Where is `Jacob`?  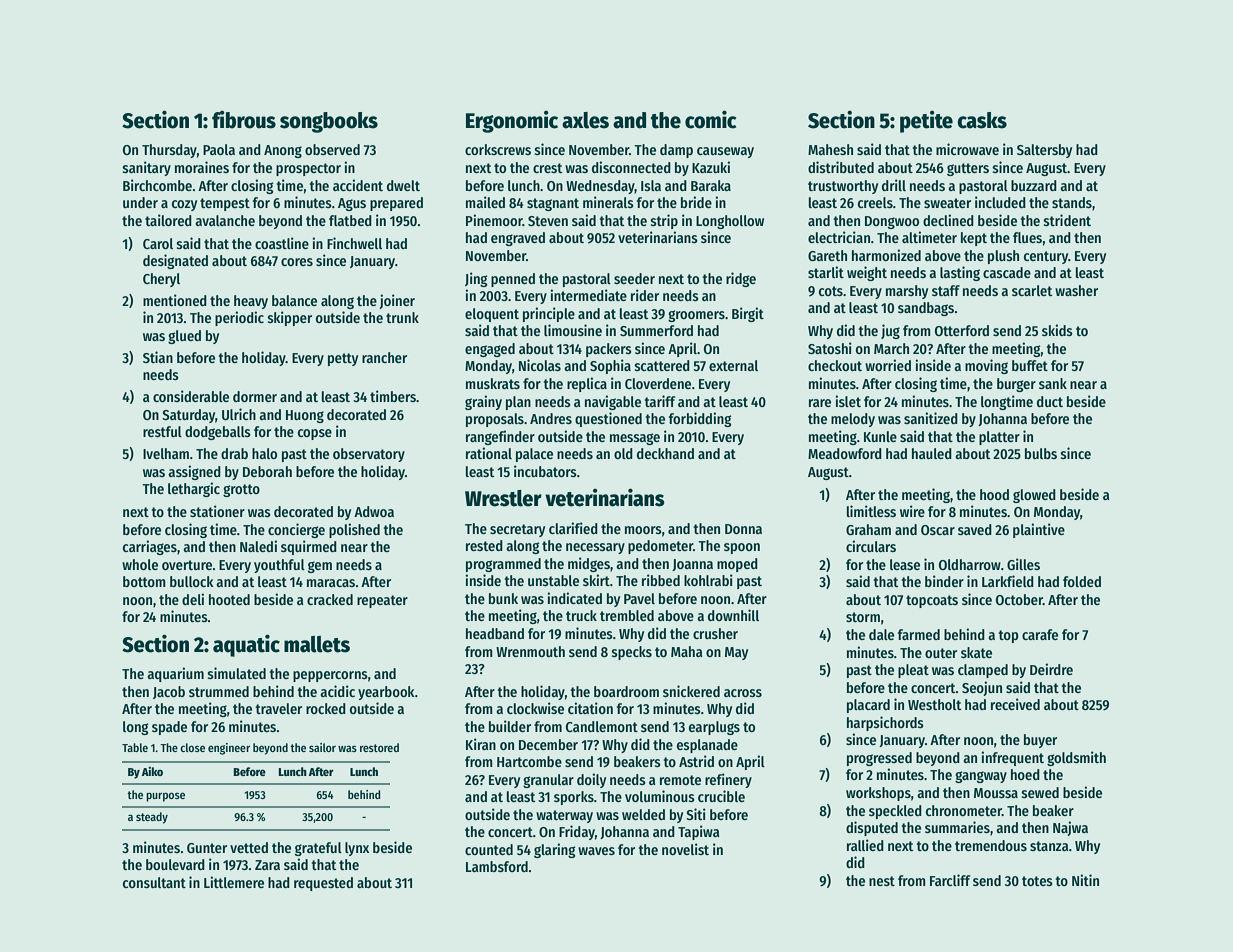 Jacob is located at coordinates (169, 692).
